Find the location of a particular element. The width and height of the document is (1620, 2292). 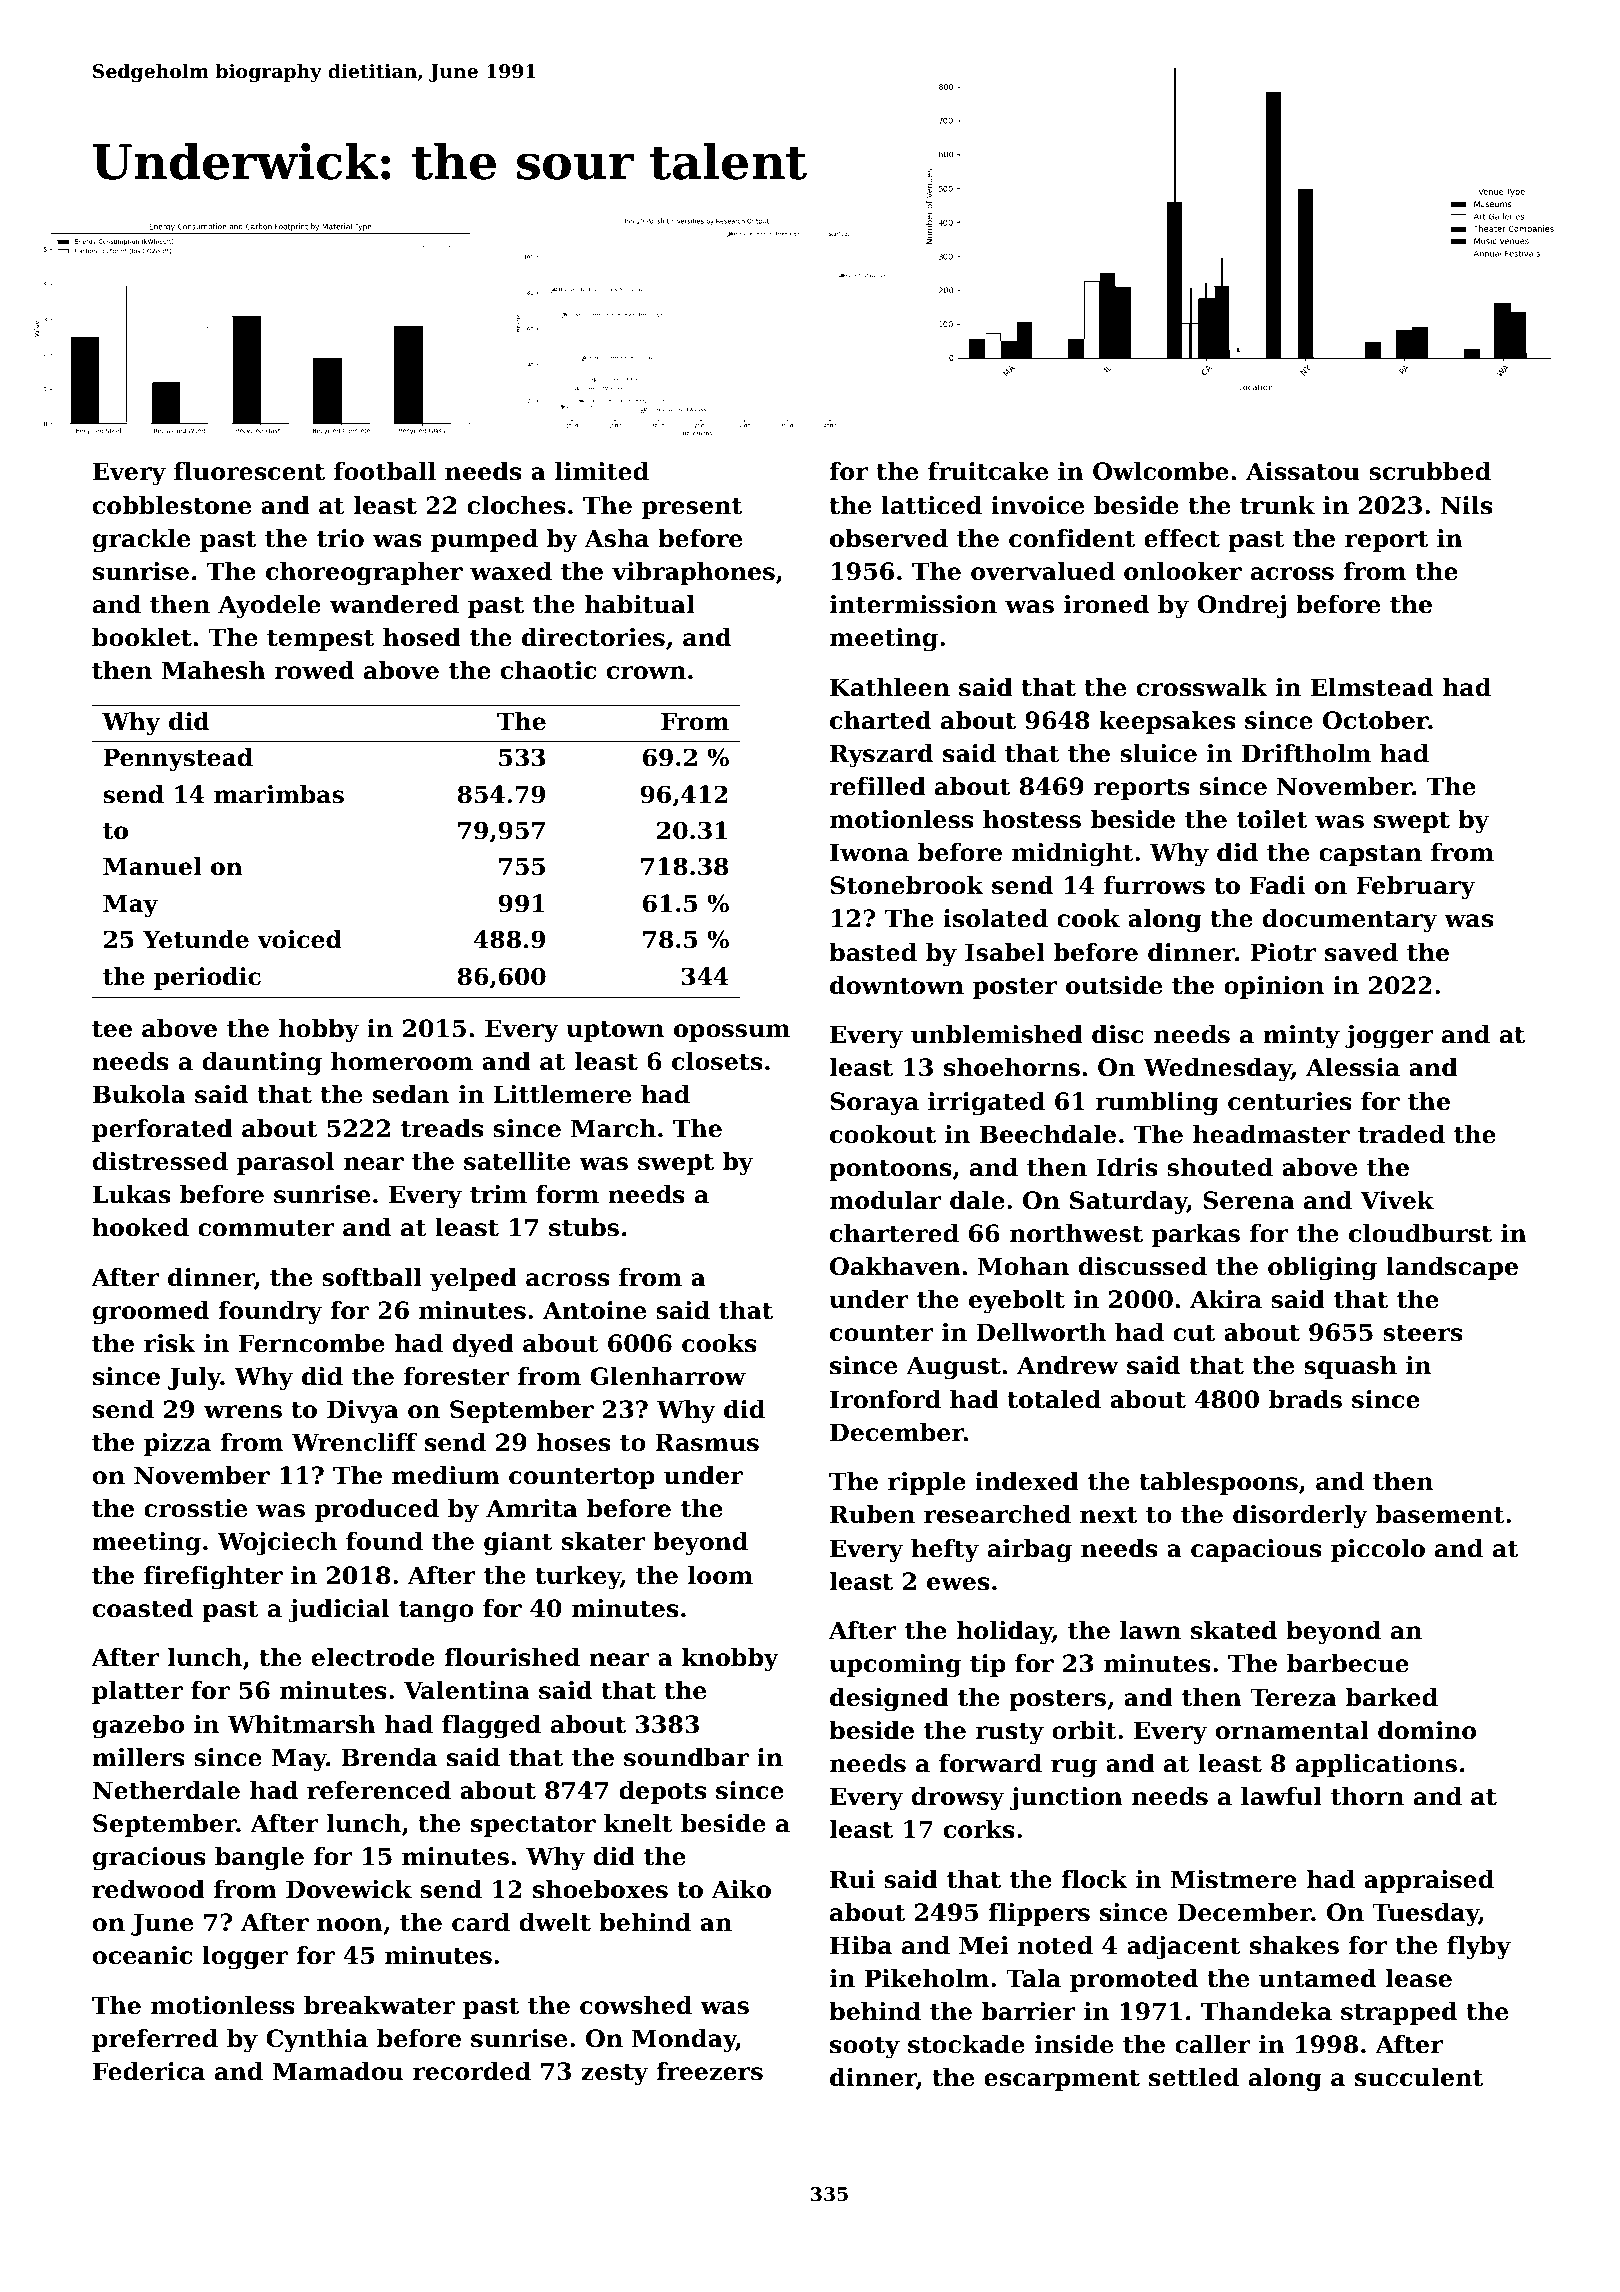

perforated is located at coordinates (162, 1130).
